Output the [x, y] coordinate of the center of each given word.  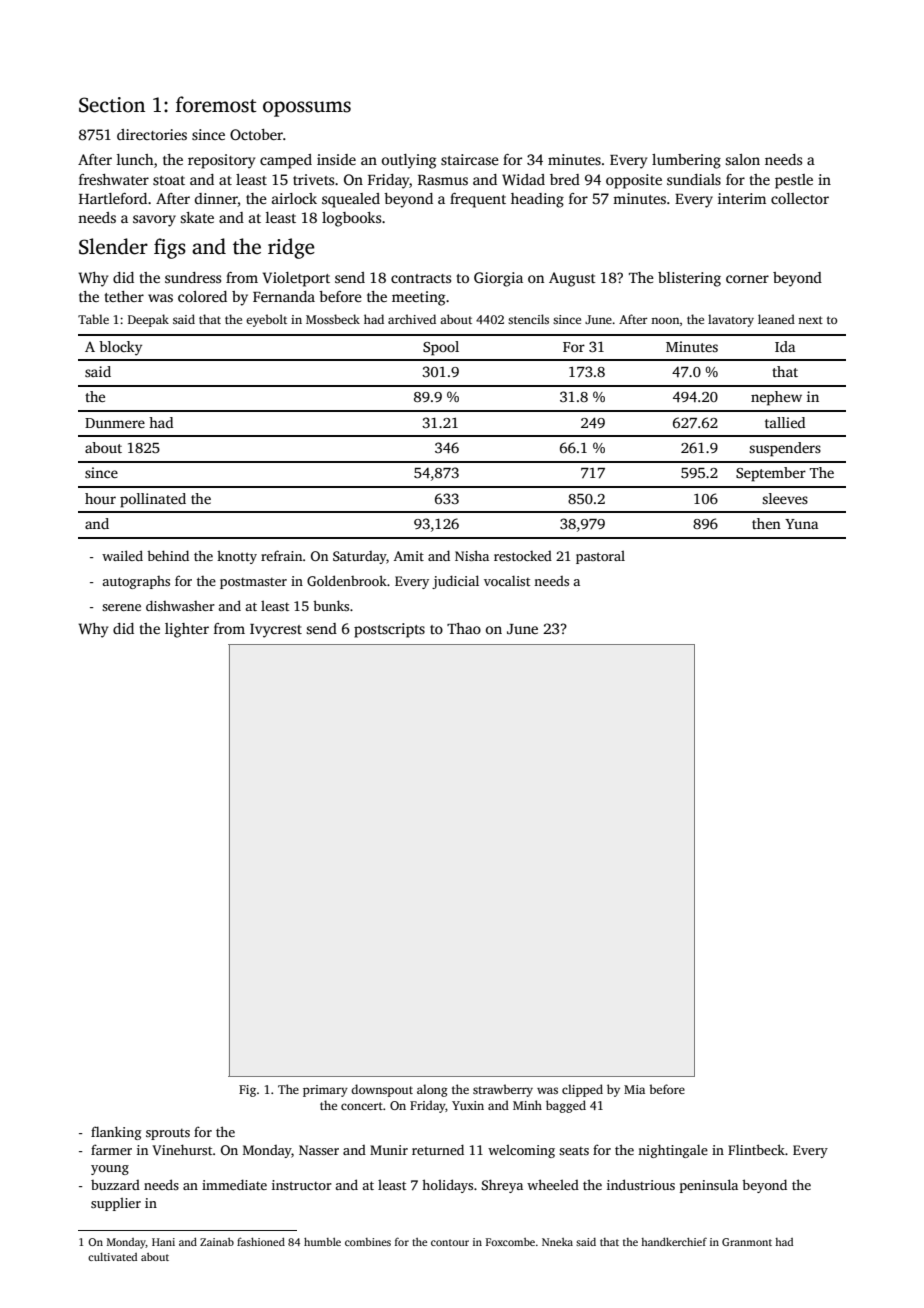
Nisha [472, 555]
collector [800, 198]
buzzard [115, 1185]
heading [537, 200]
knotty [237, 557]
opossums [307, 109]
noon [665, 320]
